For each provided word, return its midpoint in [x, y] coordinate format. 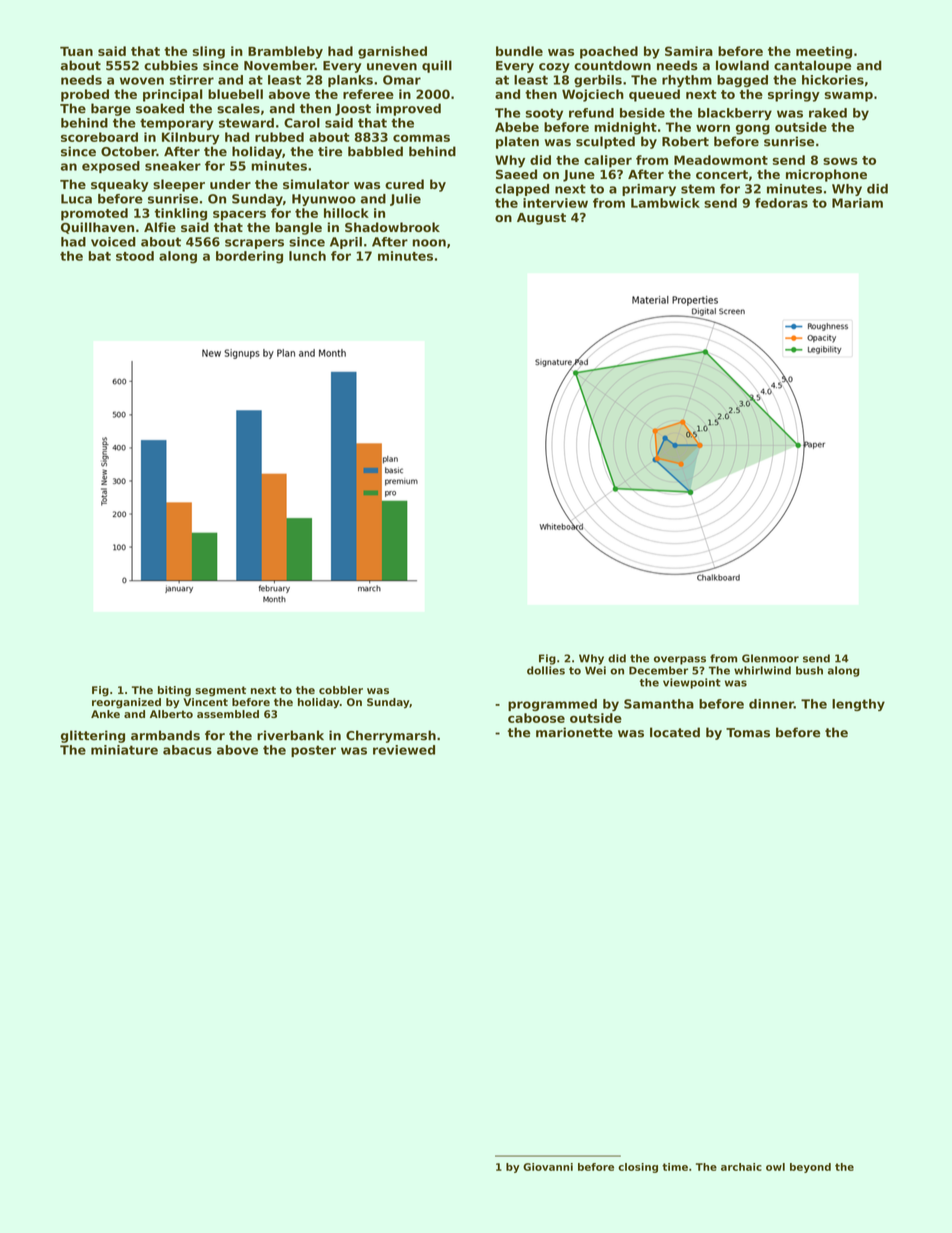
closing [638, 1168]
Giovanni [548, 1167]
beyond [810, 1168]
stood [135, 256]
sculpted [605, 142]
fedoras [781, 203]
